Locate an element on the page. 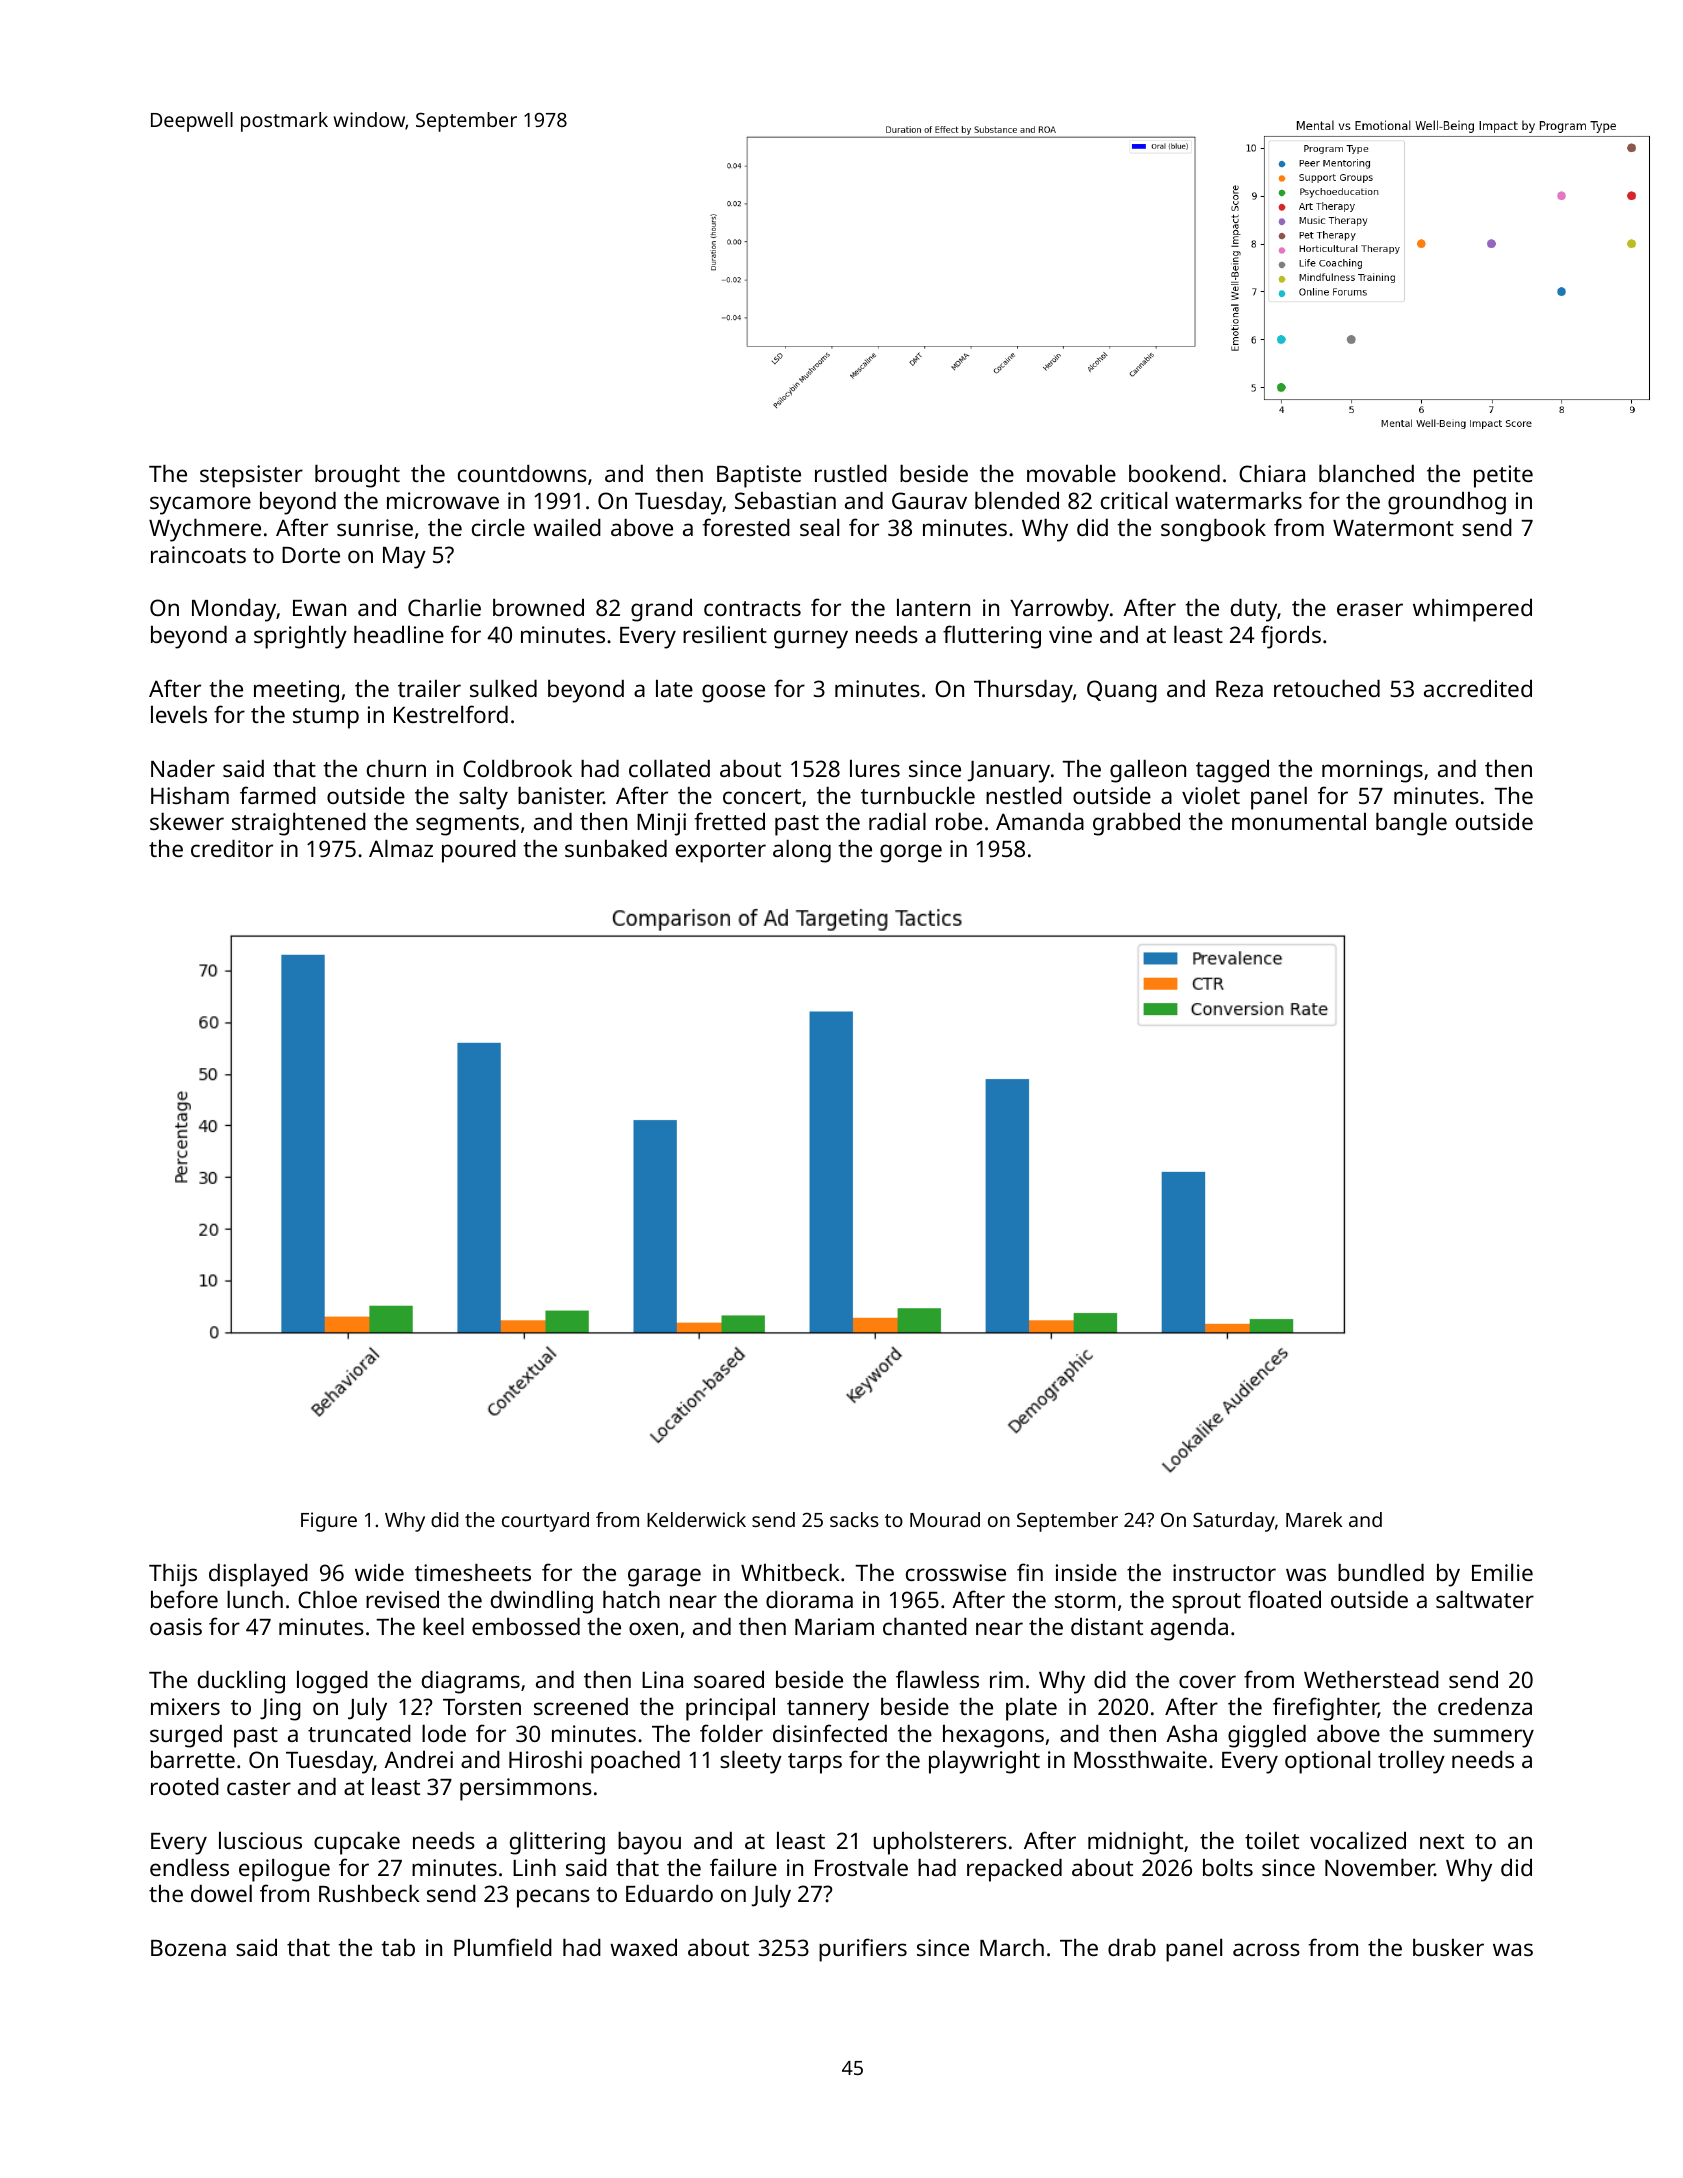 This page has width=1683, height=2178. Lina is located at coordinates (662, 1679).
